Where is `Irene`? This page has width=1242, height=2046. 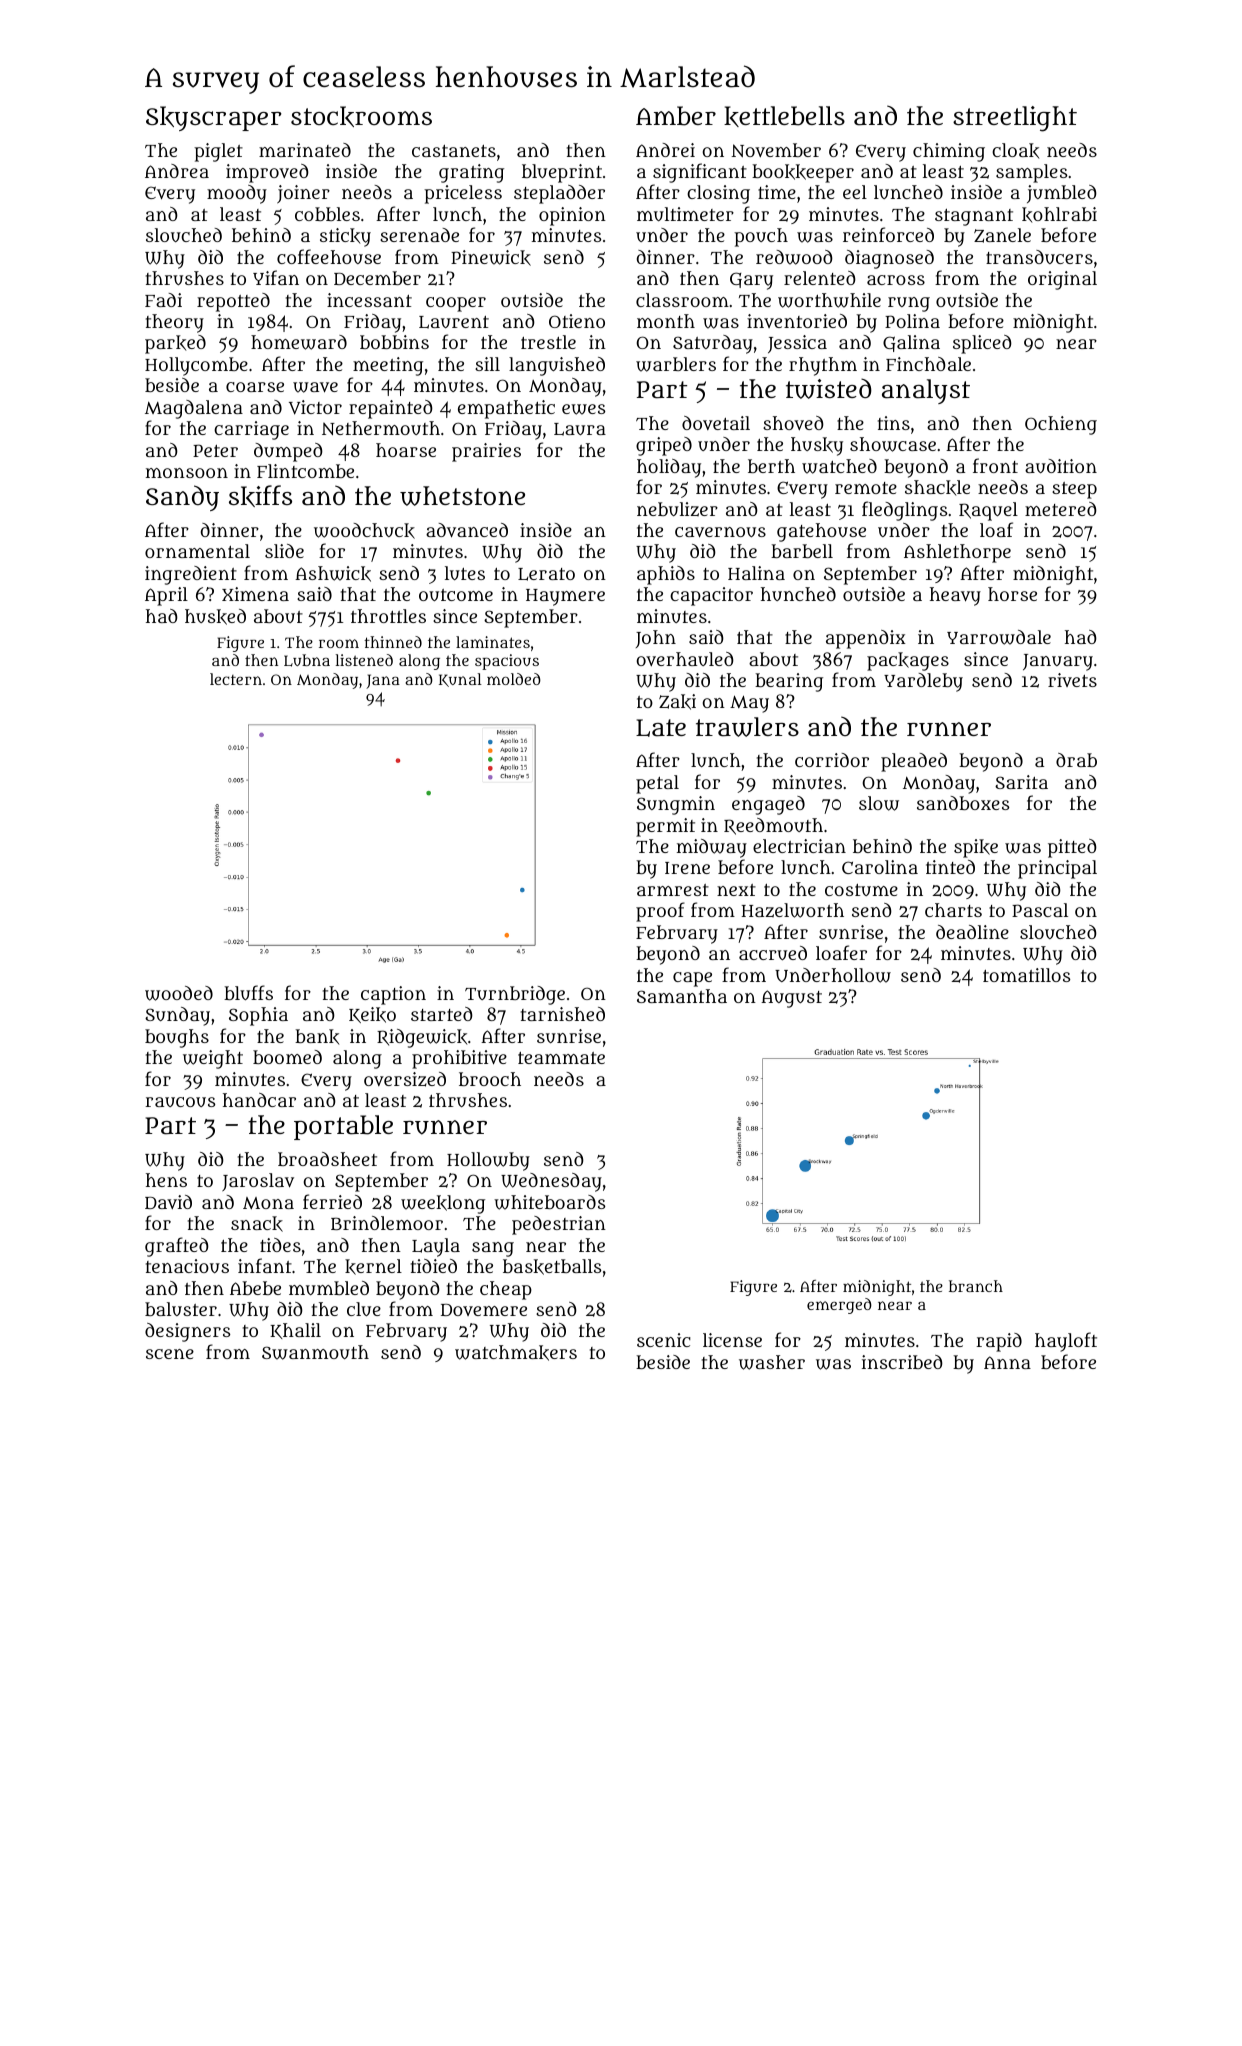 Irene is located at coordinates (687, 868).
